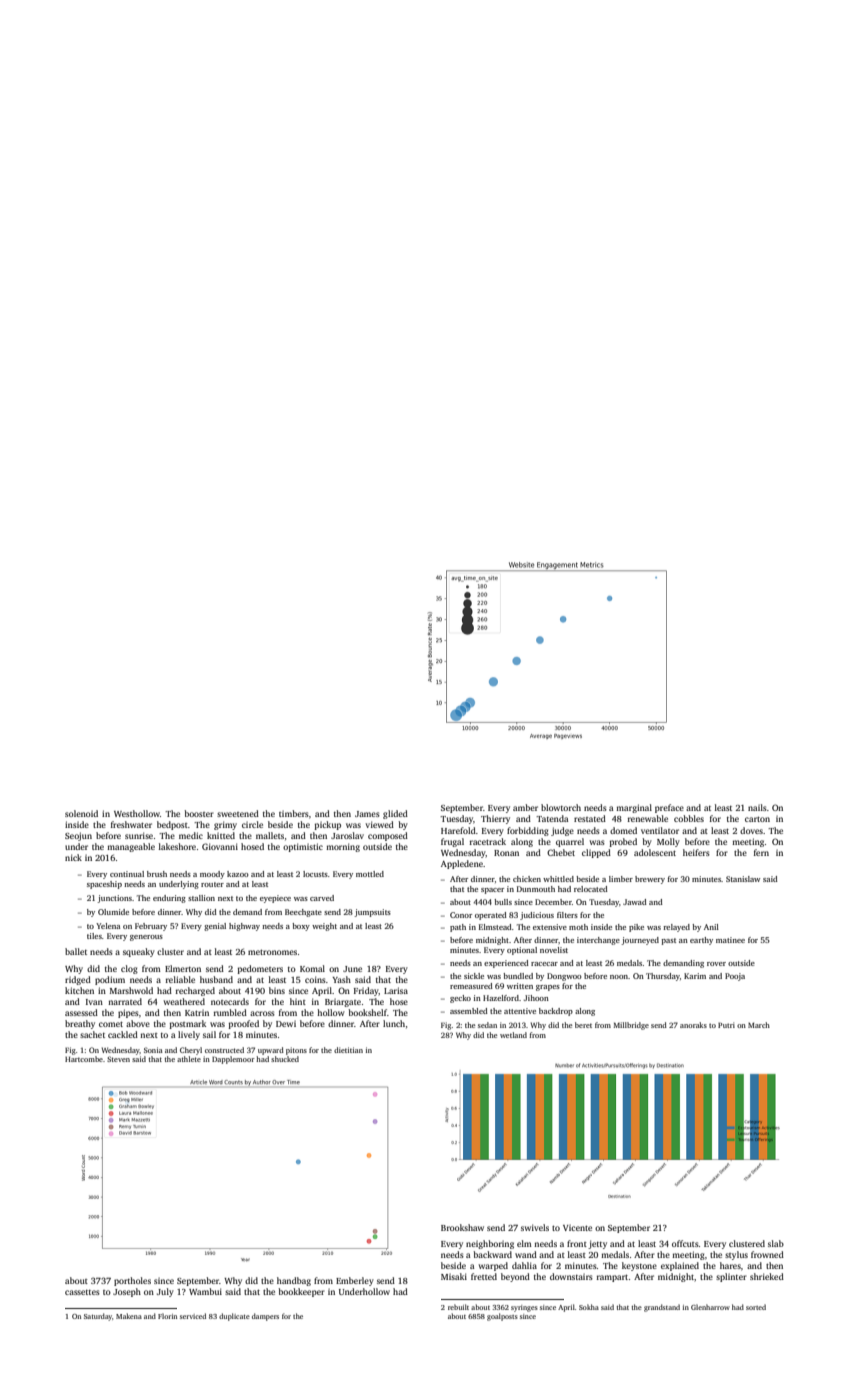 The image size is (849, 1400). Describe the element at coordinates (197, 1013) in the document. I see `Katrin` at that location.
